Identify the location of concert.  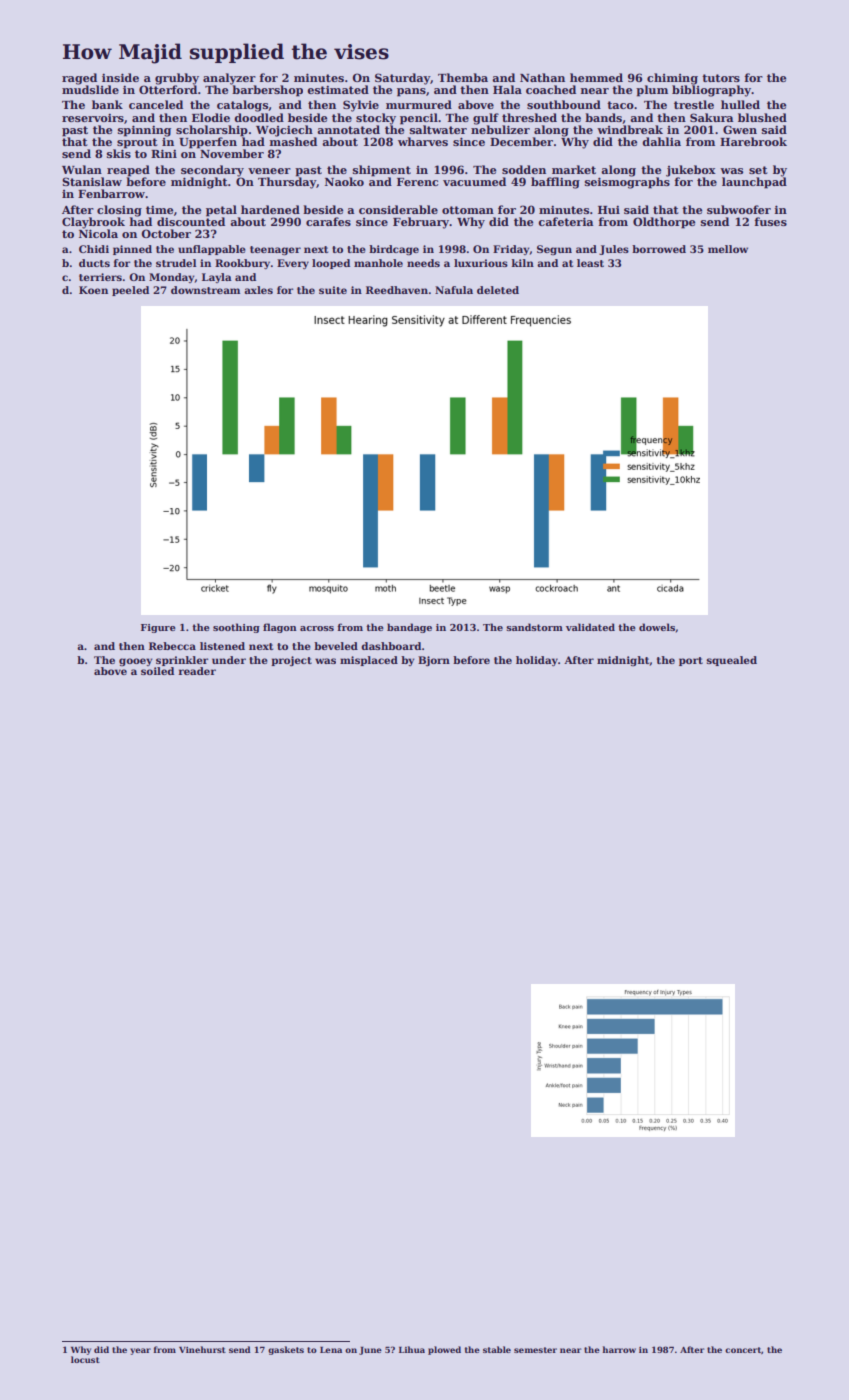
(743, 1350).
